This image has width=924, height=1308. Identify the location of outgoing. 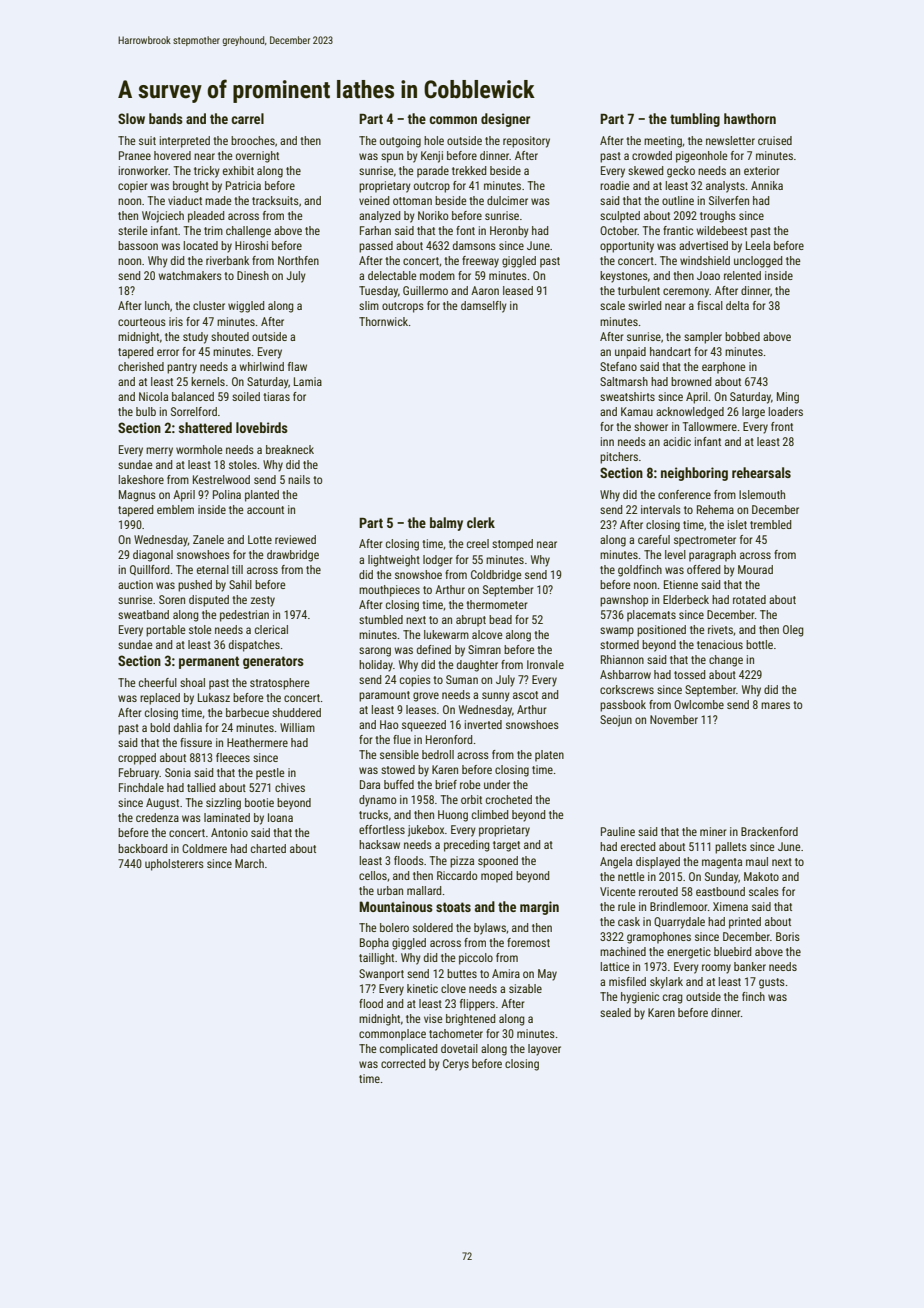
(400, 142).
